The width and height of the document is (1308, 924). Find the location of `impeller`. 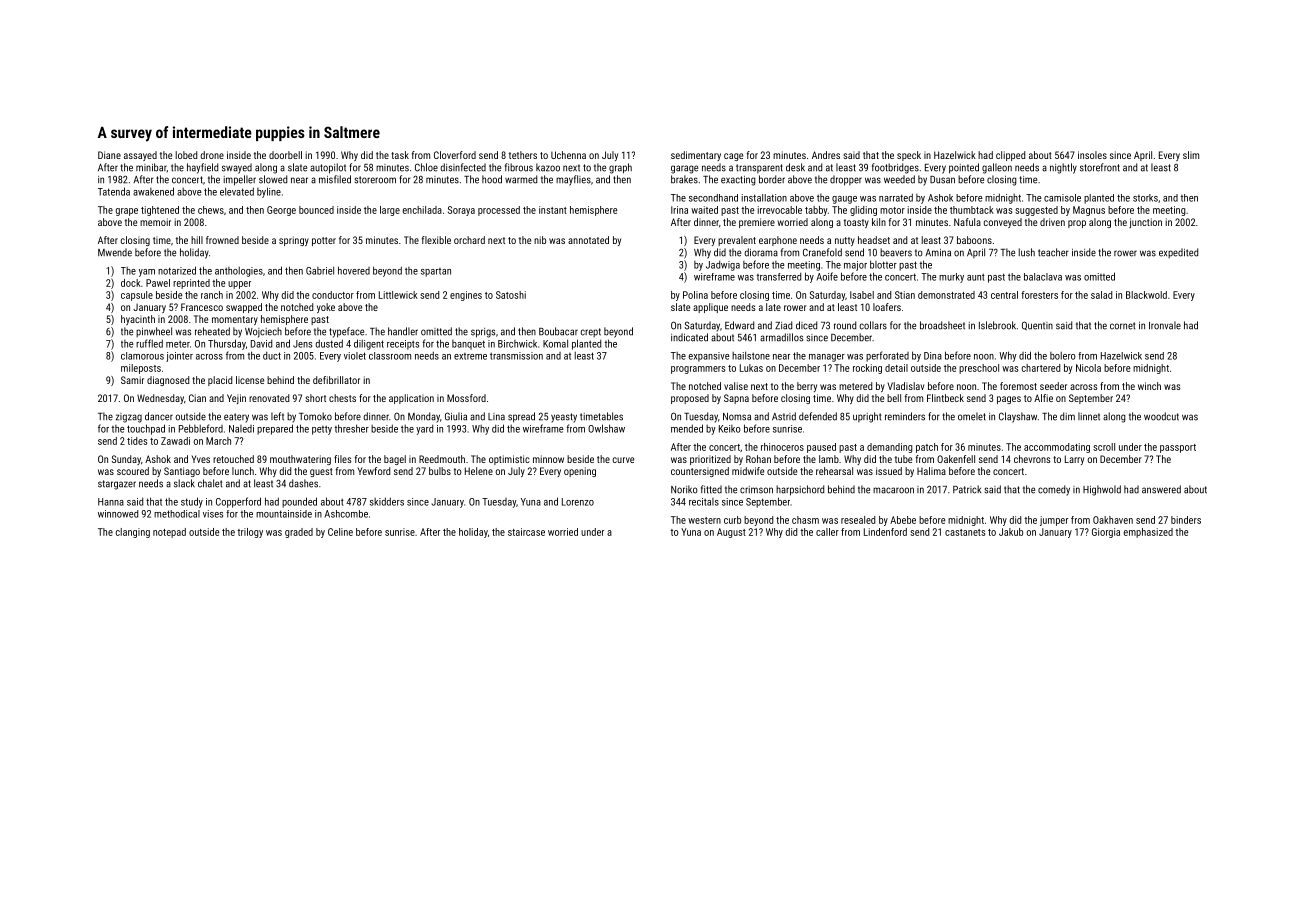

impeller is located at coordinates (239, 180).
